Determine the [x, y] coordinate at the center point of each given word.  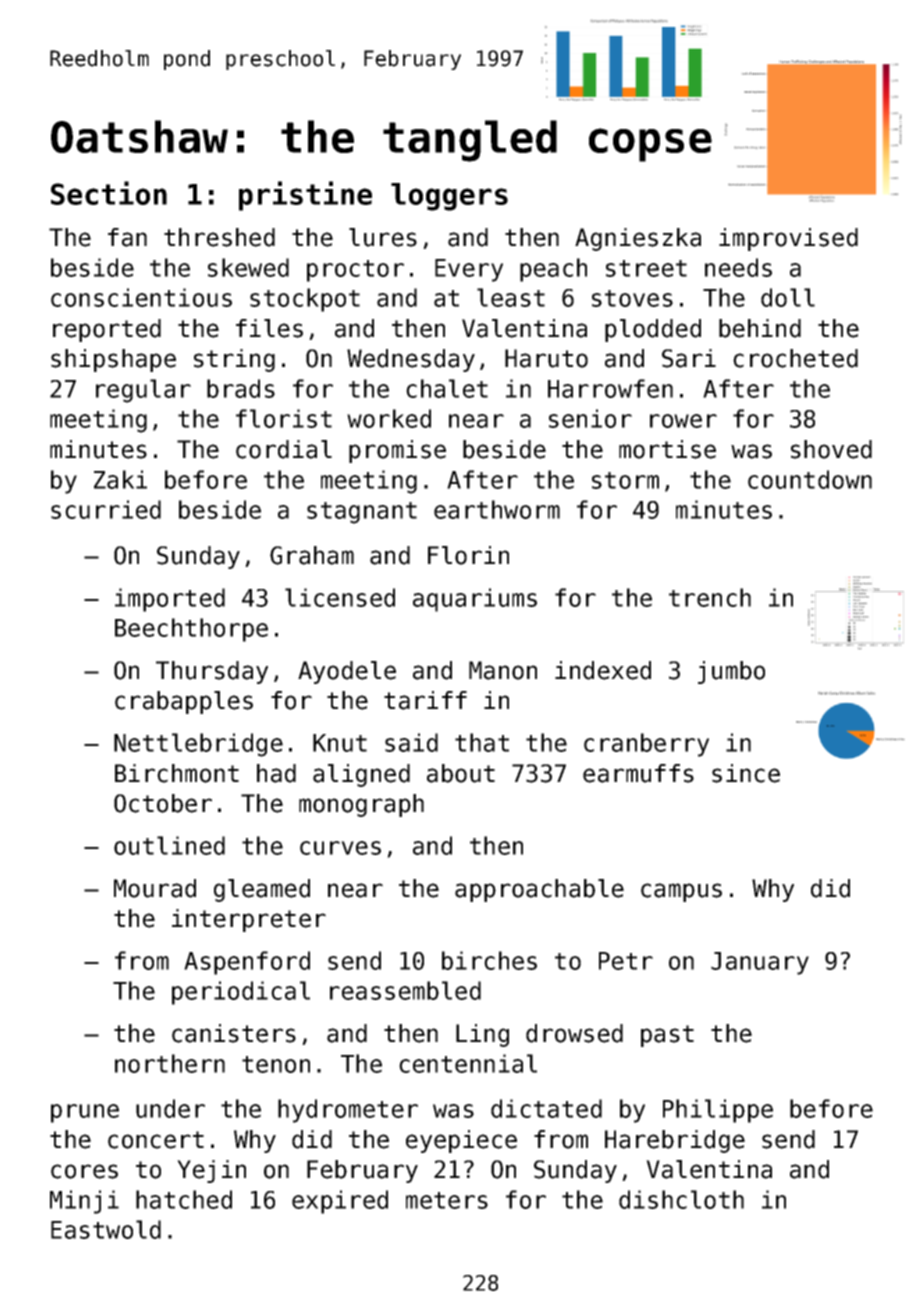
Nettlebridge [198, 745]
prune [85, 1113]
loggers [449, 197]
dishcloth [681, 1199]
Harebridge [675, 1141]
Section [109, 193]
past [667, 1036]
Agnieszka [638, 239]
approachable [539, 890]
